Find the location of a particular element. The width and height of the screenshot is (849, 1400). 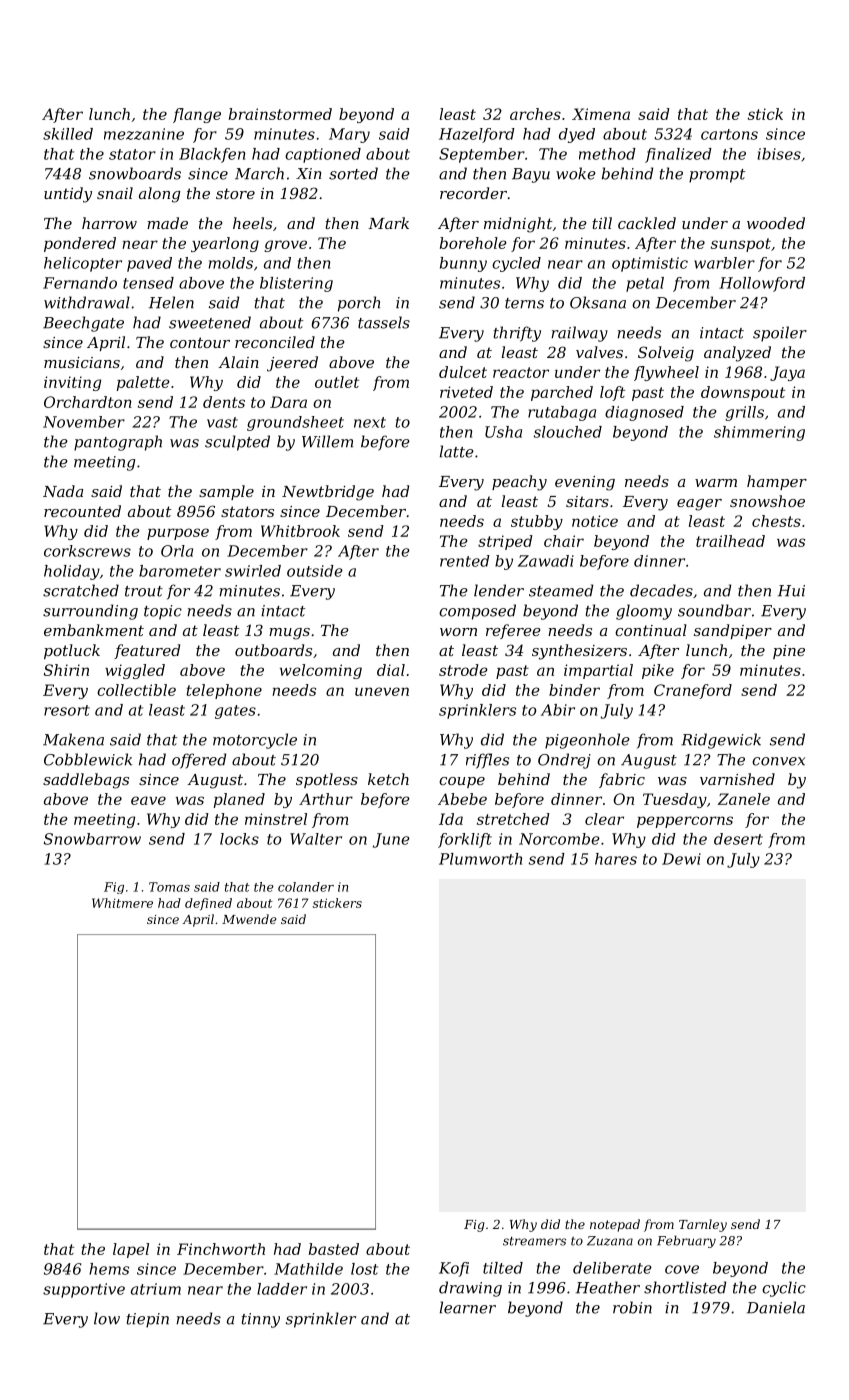

streamers is located at coordinates (534, 1241).
